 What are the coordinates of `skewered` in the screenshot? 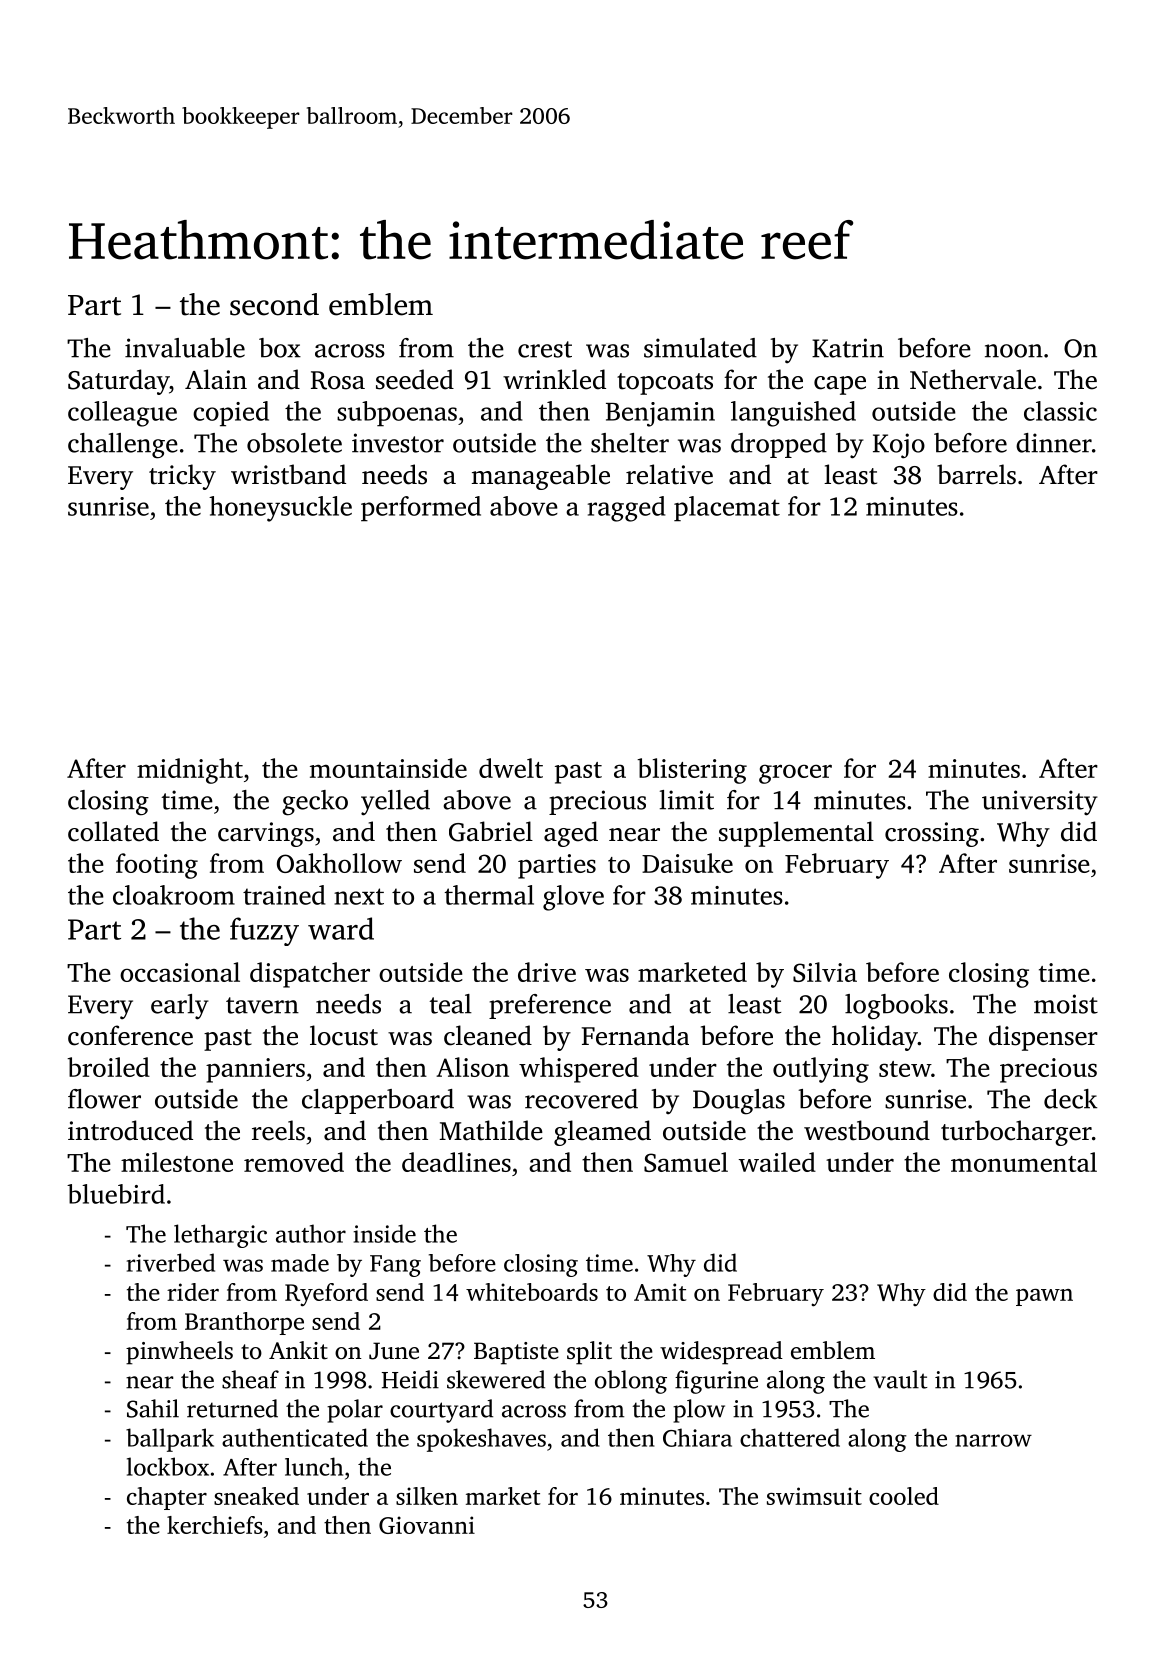 It's located at (496, 1379).
